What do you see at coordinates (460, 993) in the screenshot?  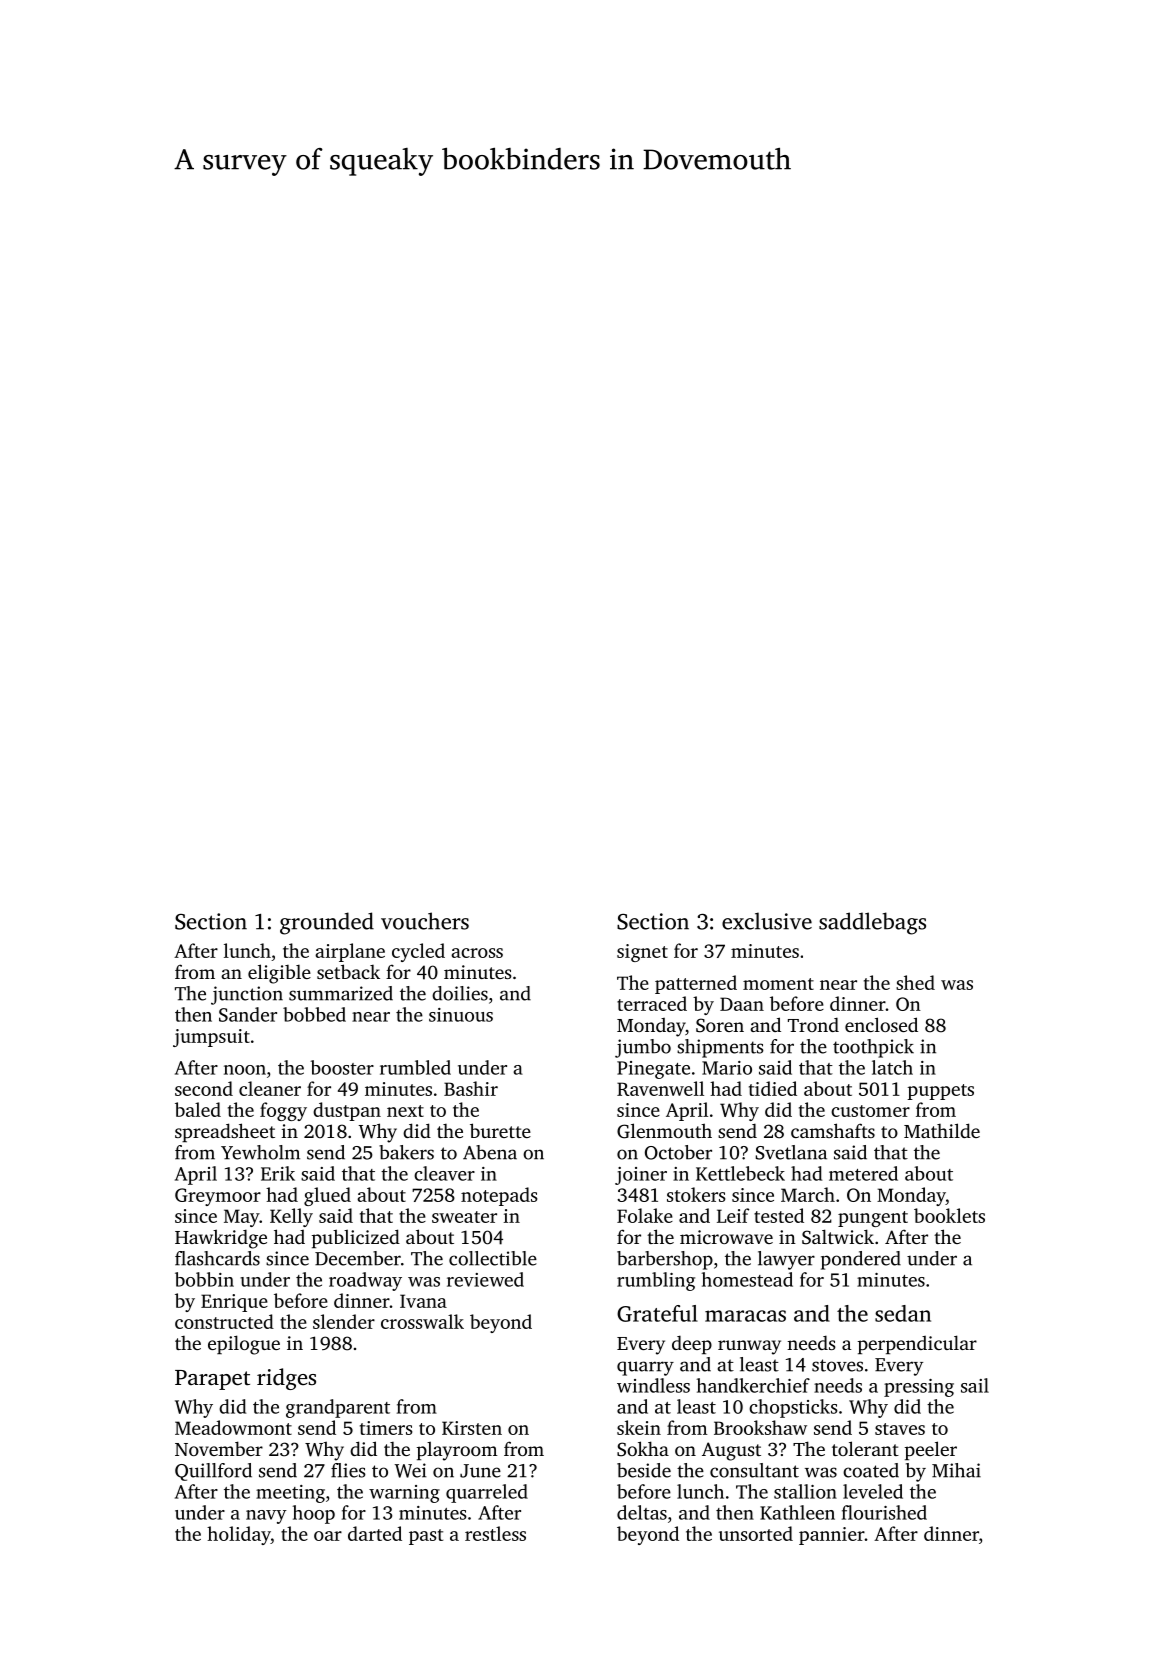 I see `doilies` at bounding box center [460, 993].
